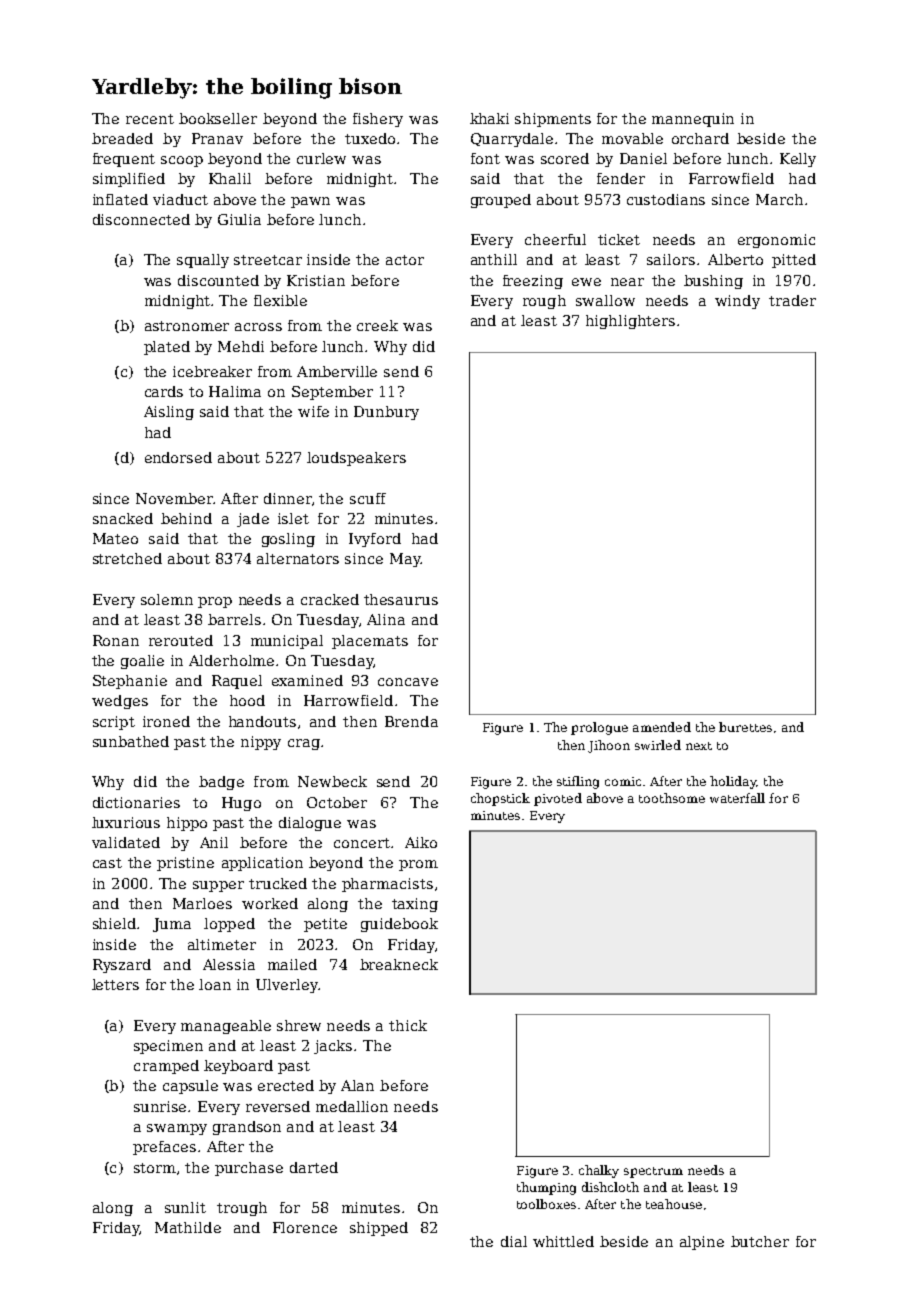  Describe the element at coordinates (185, 864) in the document. I see `pristine` at that location.
